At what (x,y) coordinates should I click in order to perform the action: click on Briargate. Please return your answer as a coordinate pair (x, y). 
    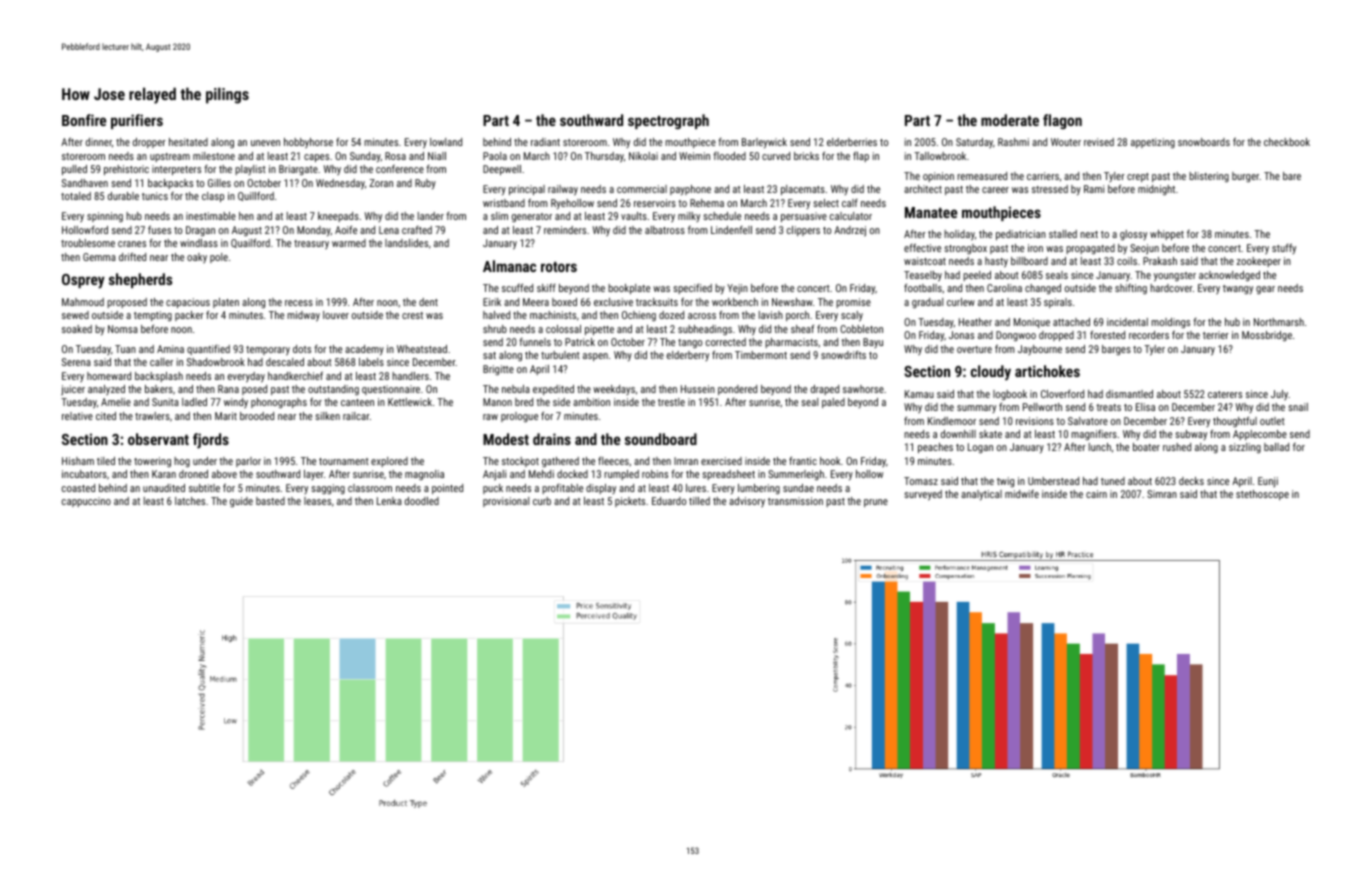
    Looking at the image, I should click on (298, 170).
